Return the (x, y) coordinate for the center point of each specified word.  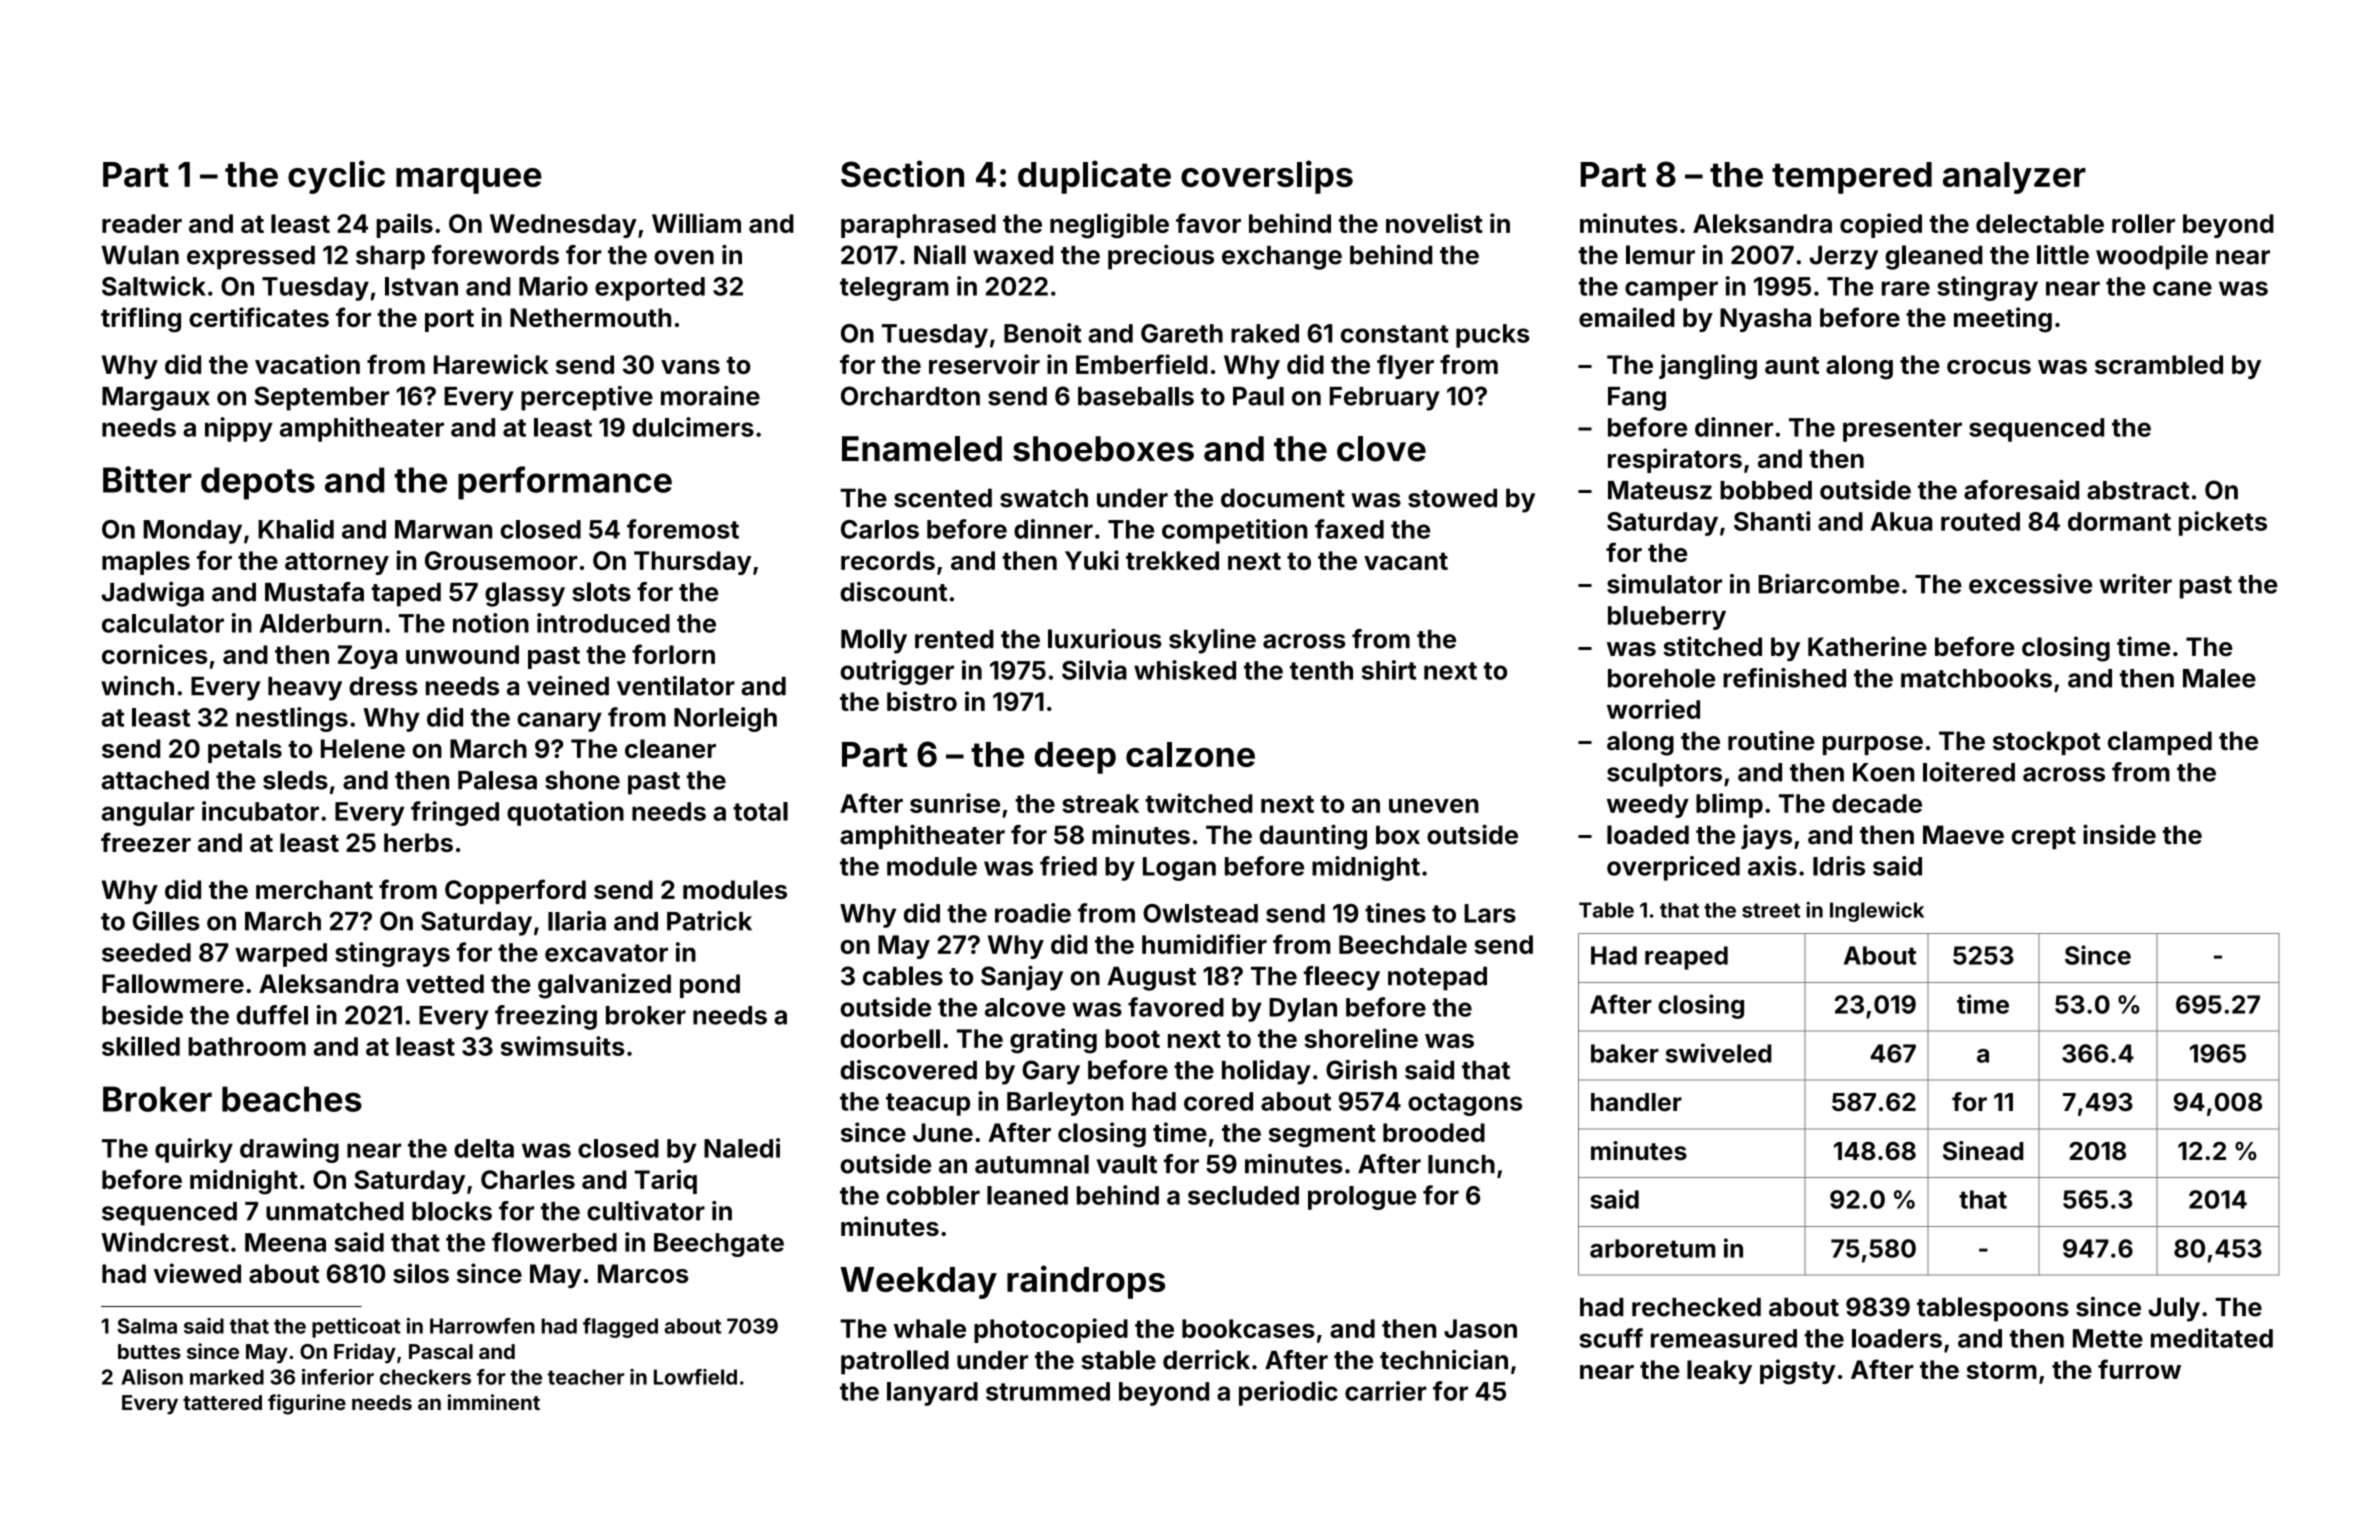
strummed (1048, 1391)
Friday (365, 1353)
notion (491, 623)
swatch (1044, 498)
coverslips (1267, 177)
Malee (2219, 678)
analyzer (2014, 178)
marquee (469, 181)
